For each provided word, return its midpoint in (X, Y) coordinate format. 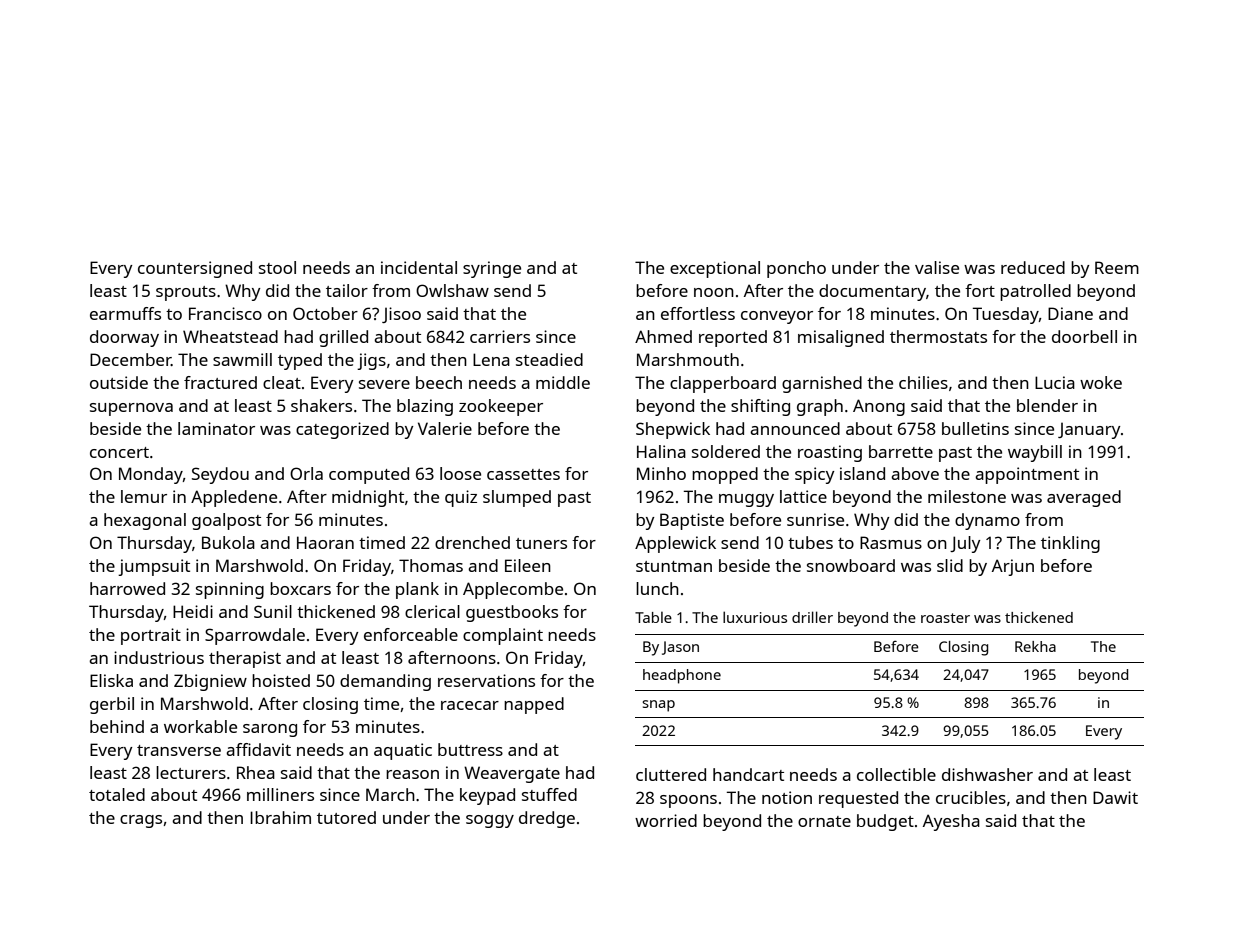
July (965, 544)
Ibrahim (280, 817)
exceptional (715, 269)
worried (666, 820)
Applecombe (513, 590)
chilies (923, 382)
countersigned (195, 269)
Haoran (325, 542)
